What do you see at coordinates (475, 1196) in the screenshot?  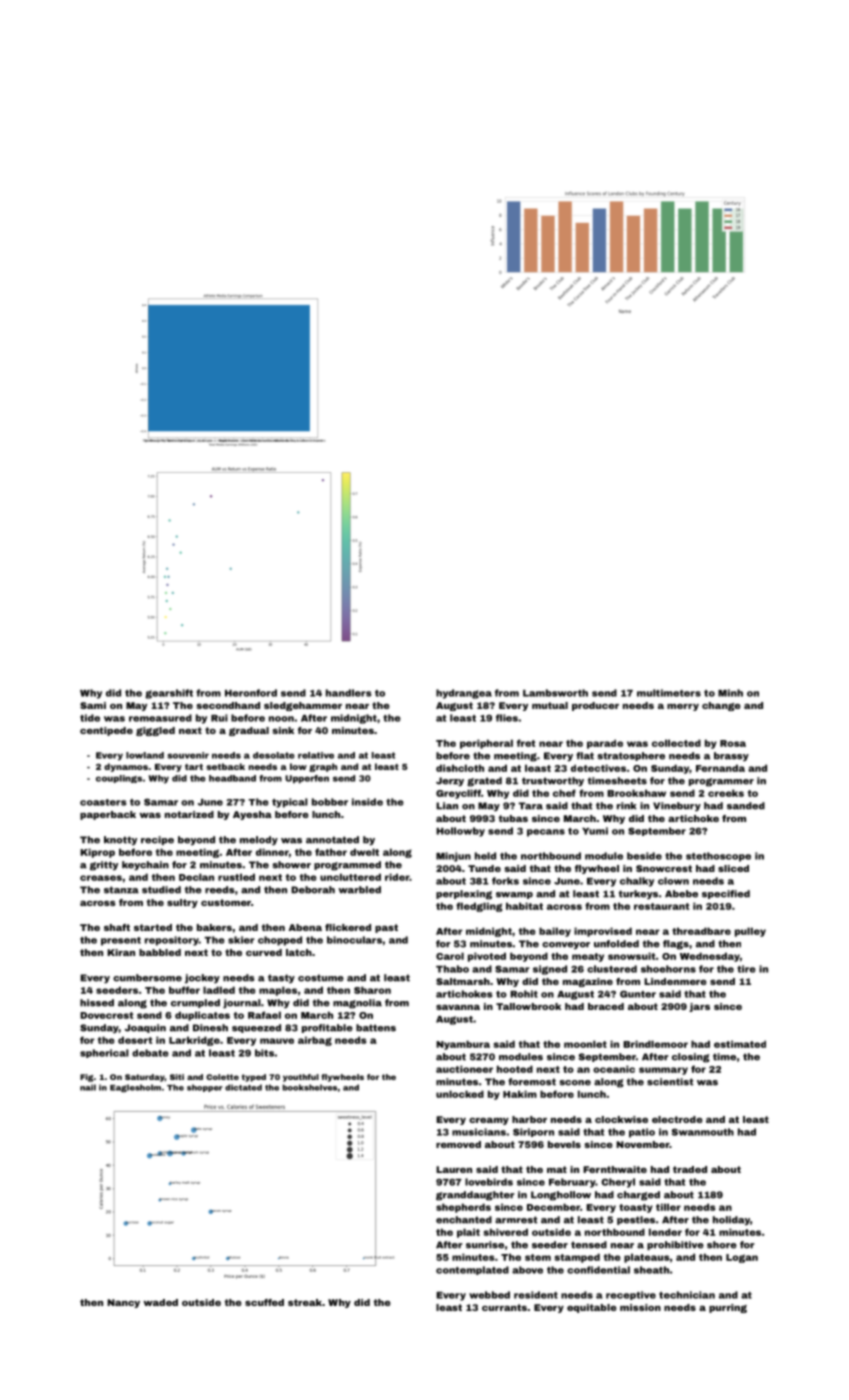 I see `granddaughter` at bounding box center [475, 1196].
